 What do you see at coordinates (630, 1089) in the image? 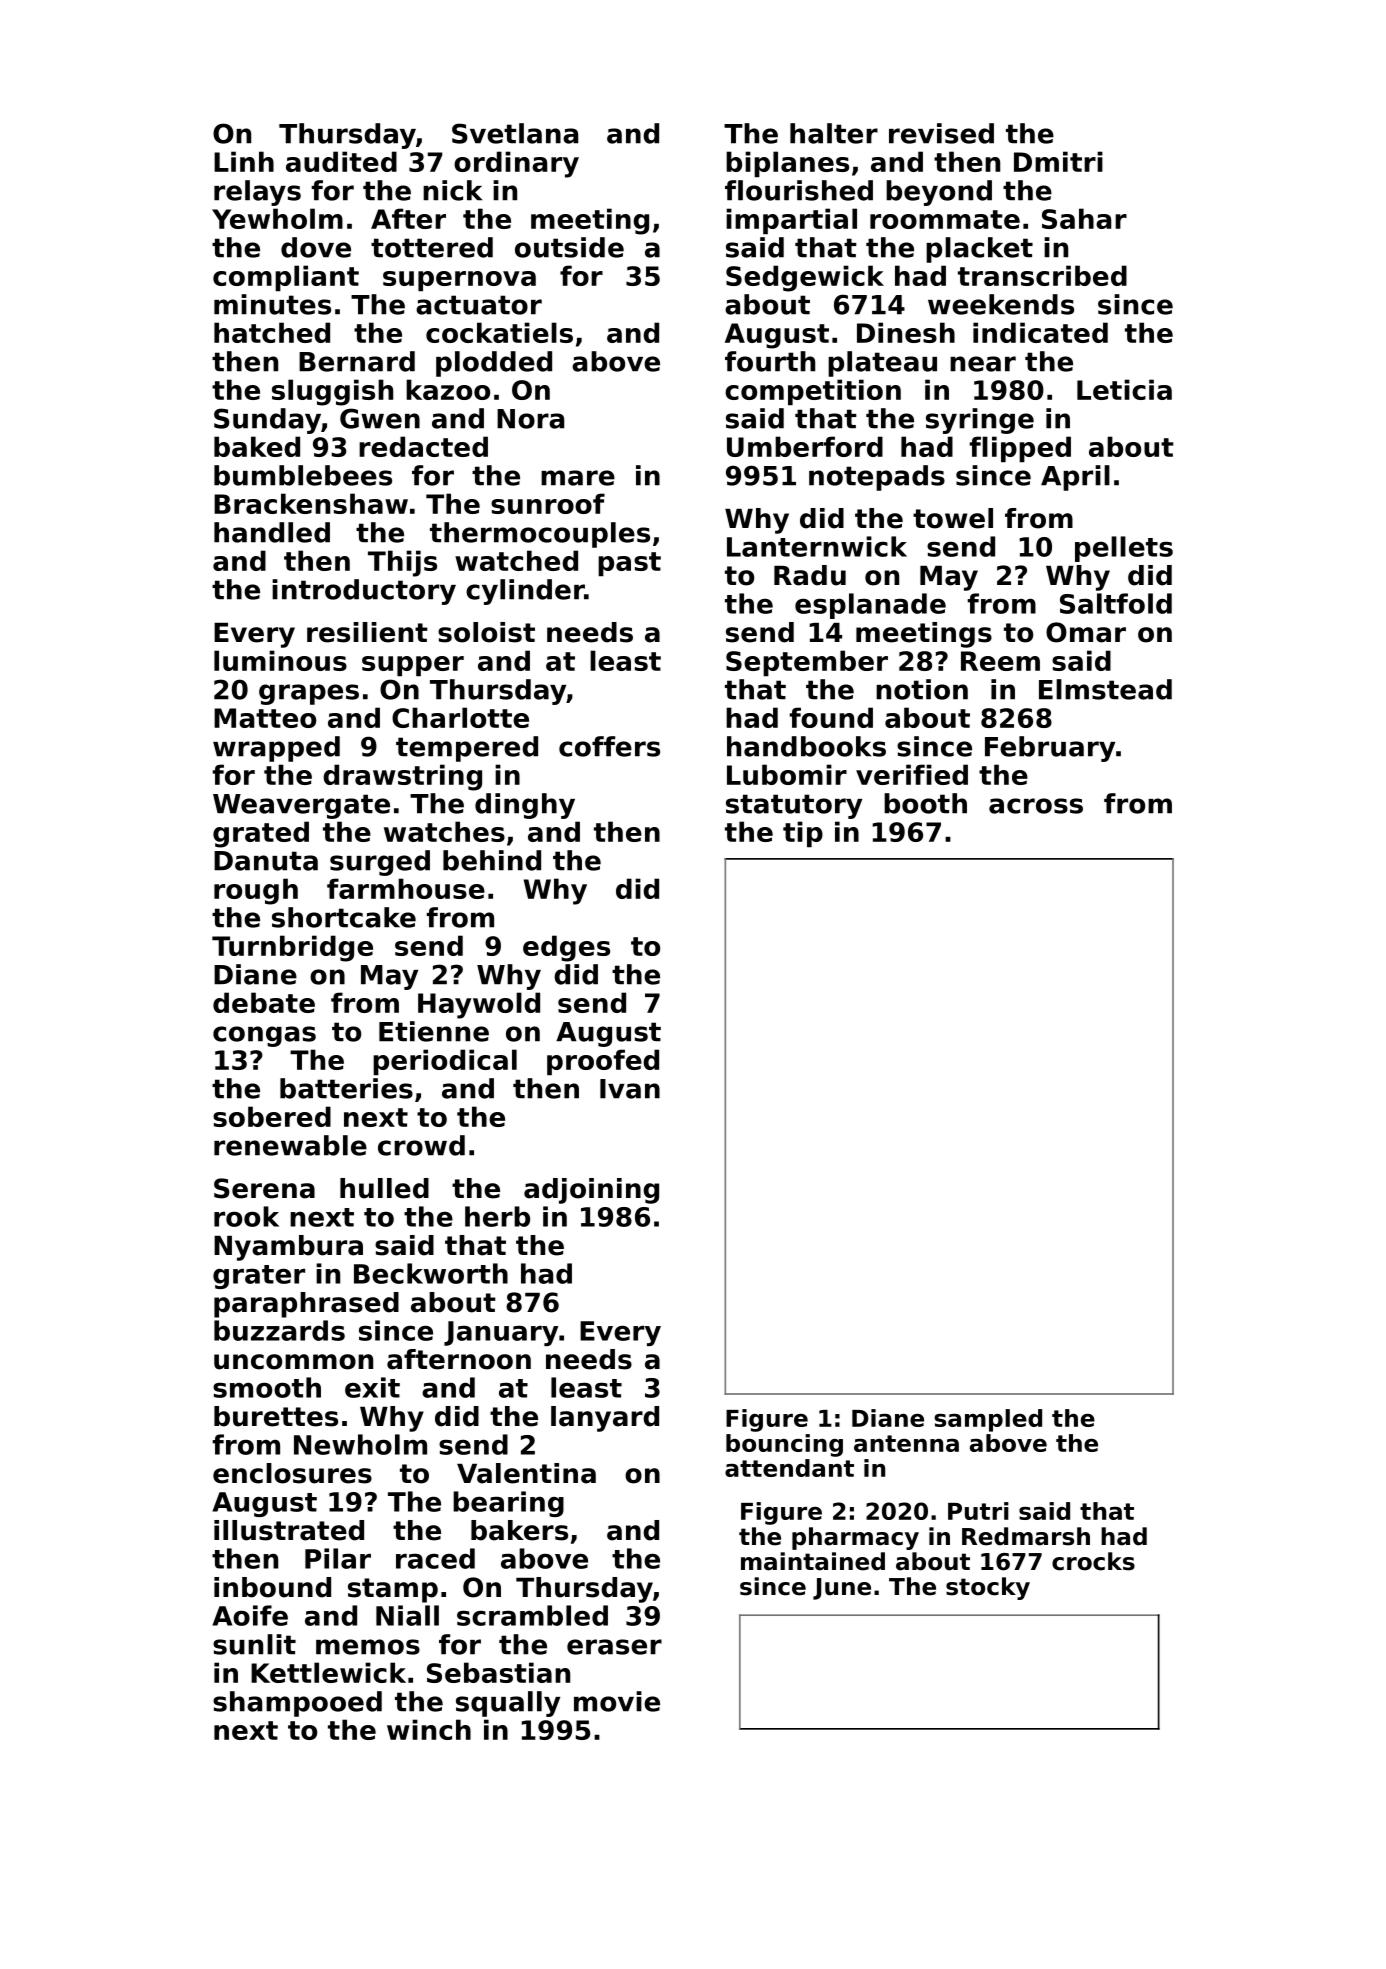
I see `Ivan` at bounding box center [630, 1089].
